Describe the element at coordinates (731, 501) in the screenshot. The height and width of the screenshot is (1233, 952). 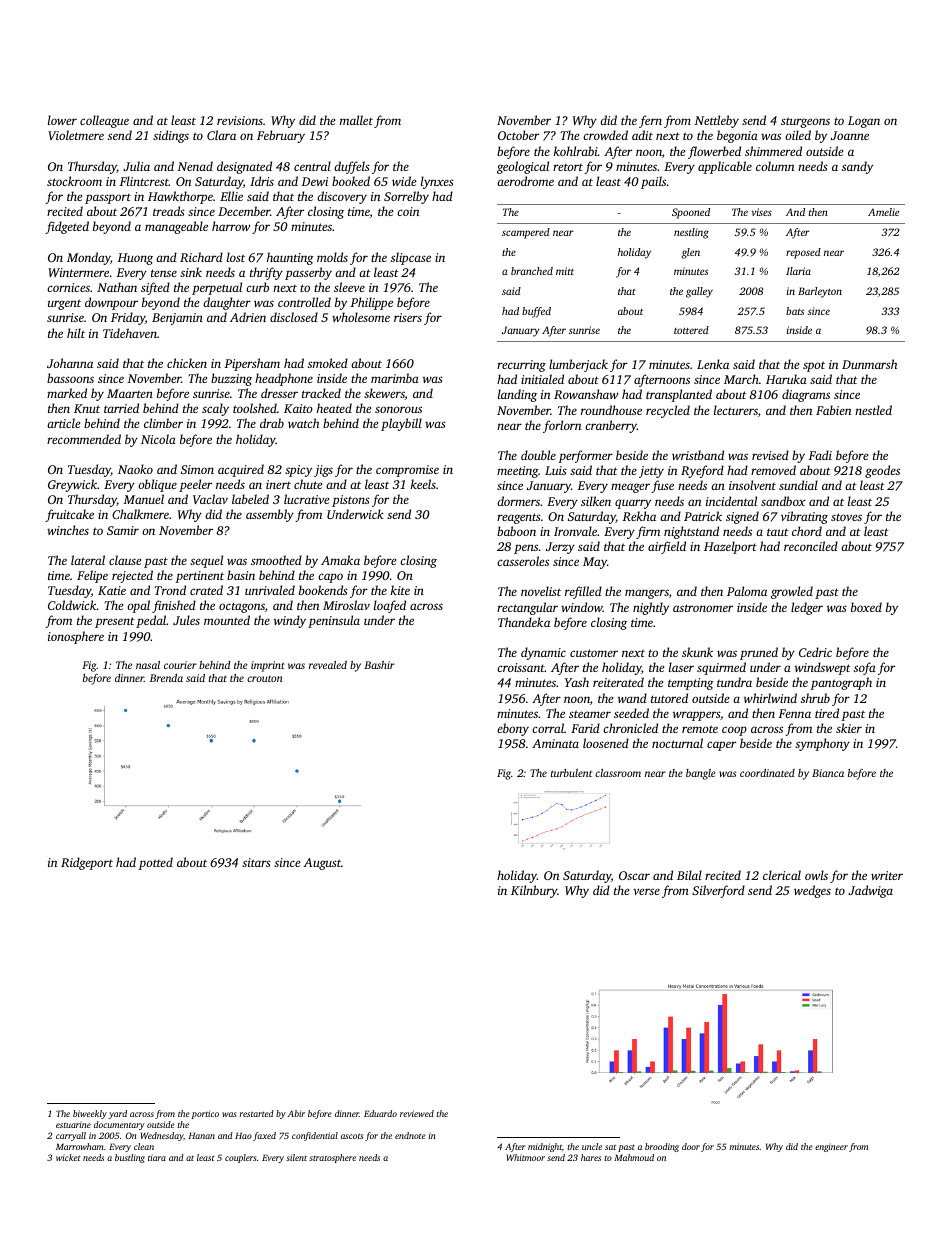
I see `incidental` at that location.
